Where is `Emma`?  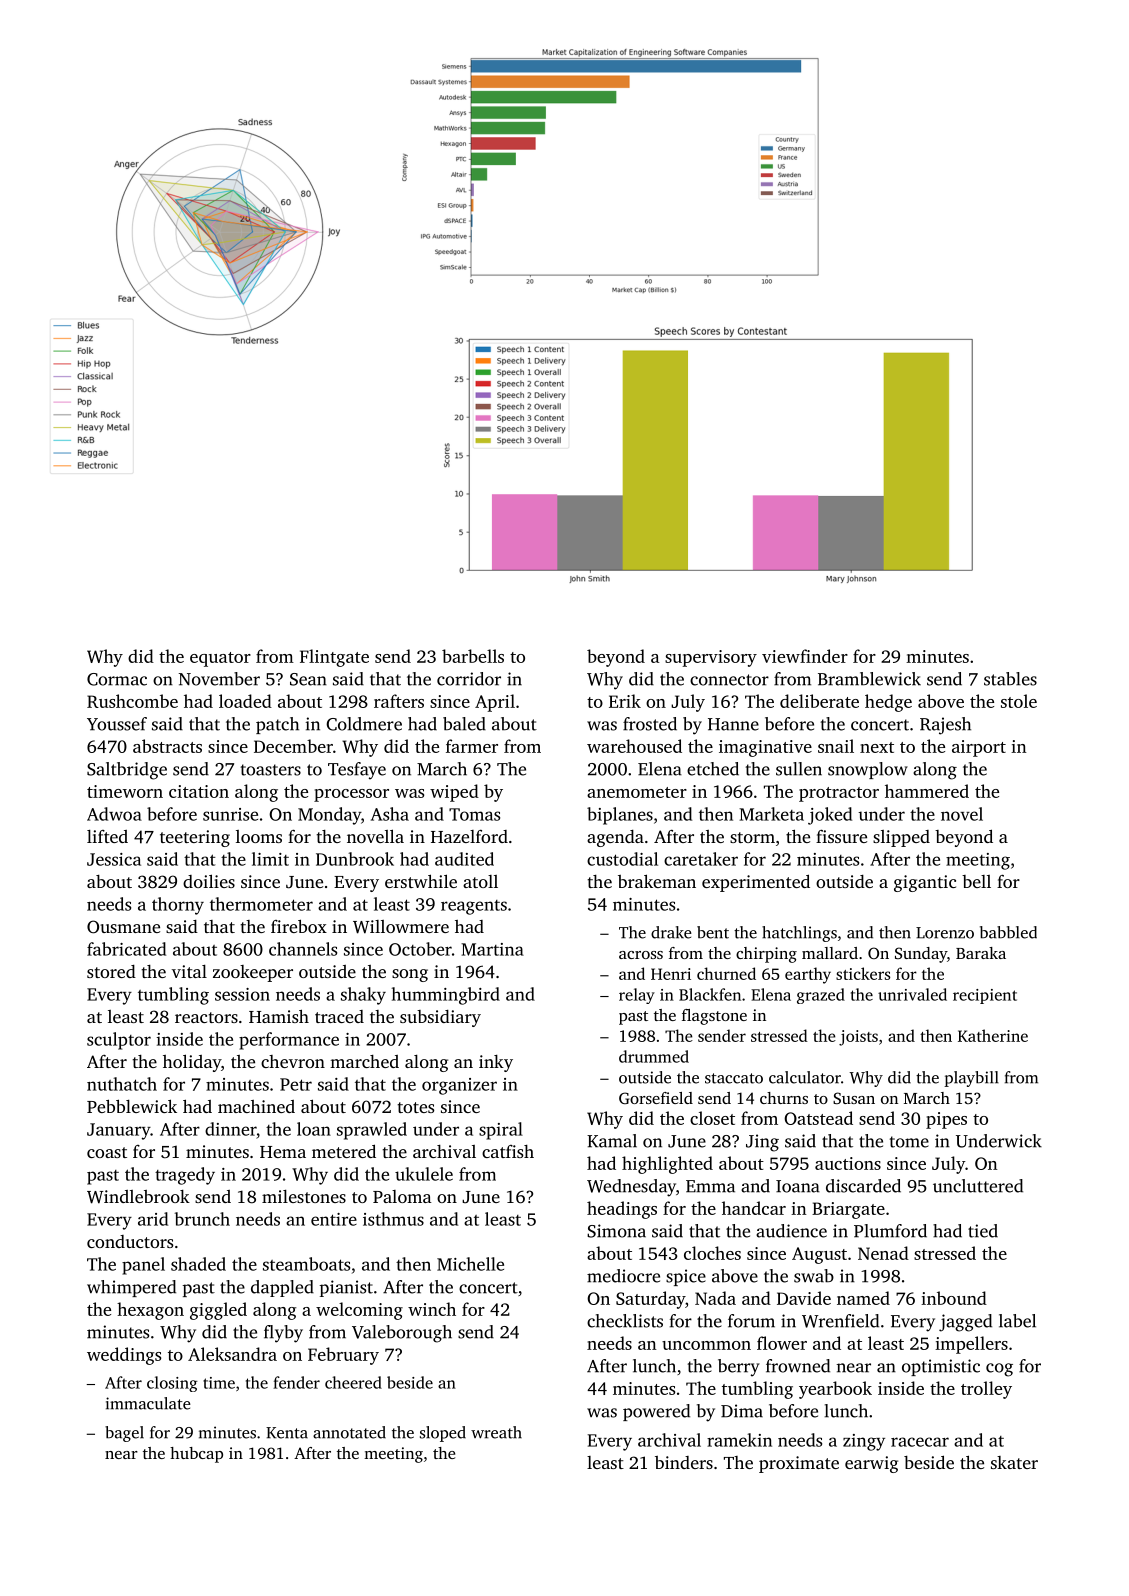 Emma is located at coordinates (710, 1186).
